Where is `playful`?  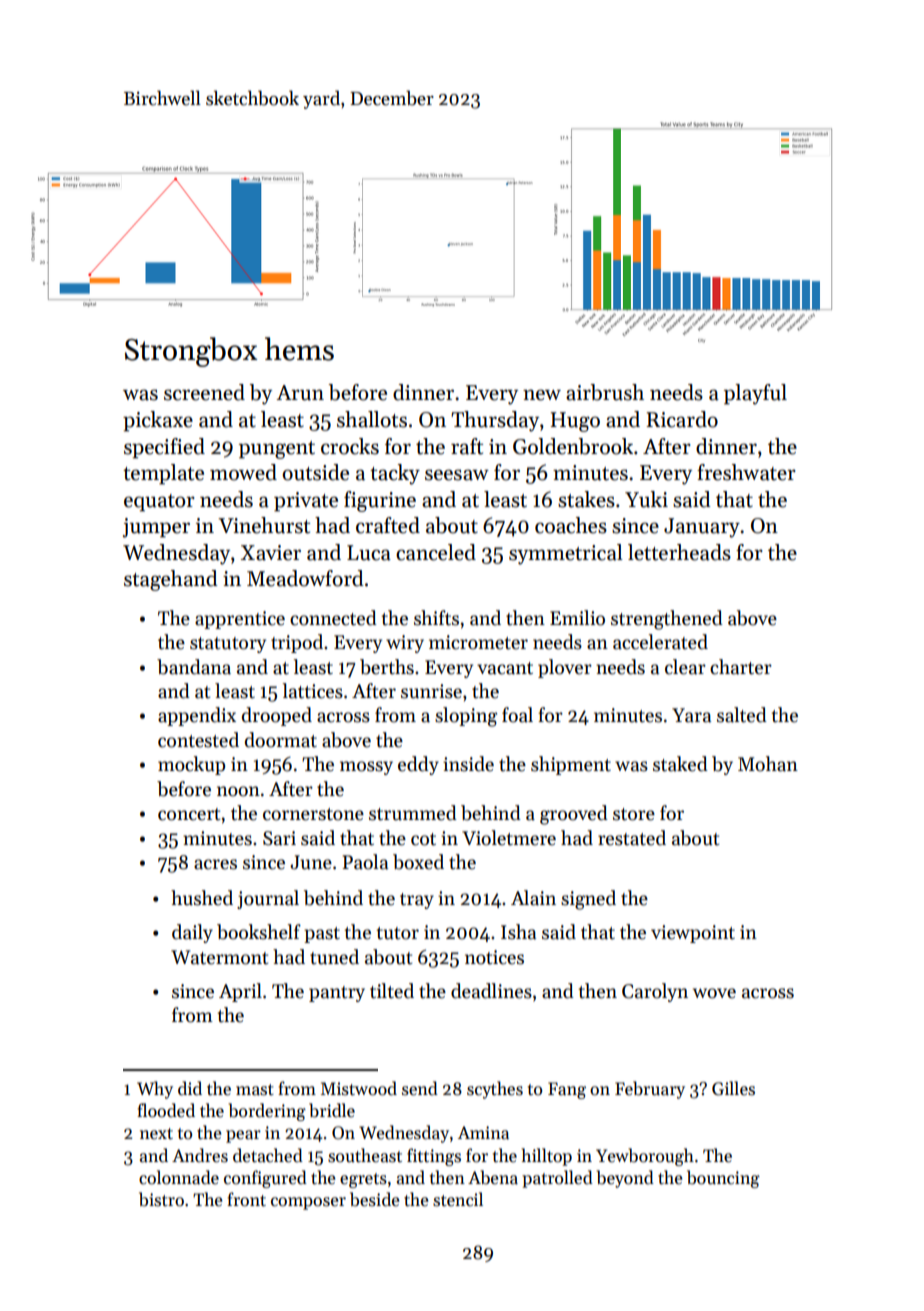
playful is located at coordinates (755, 394).
